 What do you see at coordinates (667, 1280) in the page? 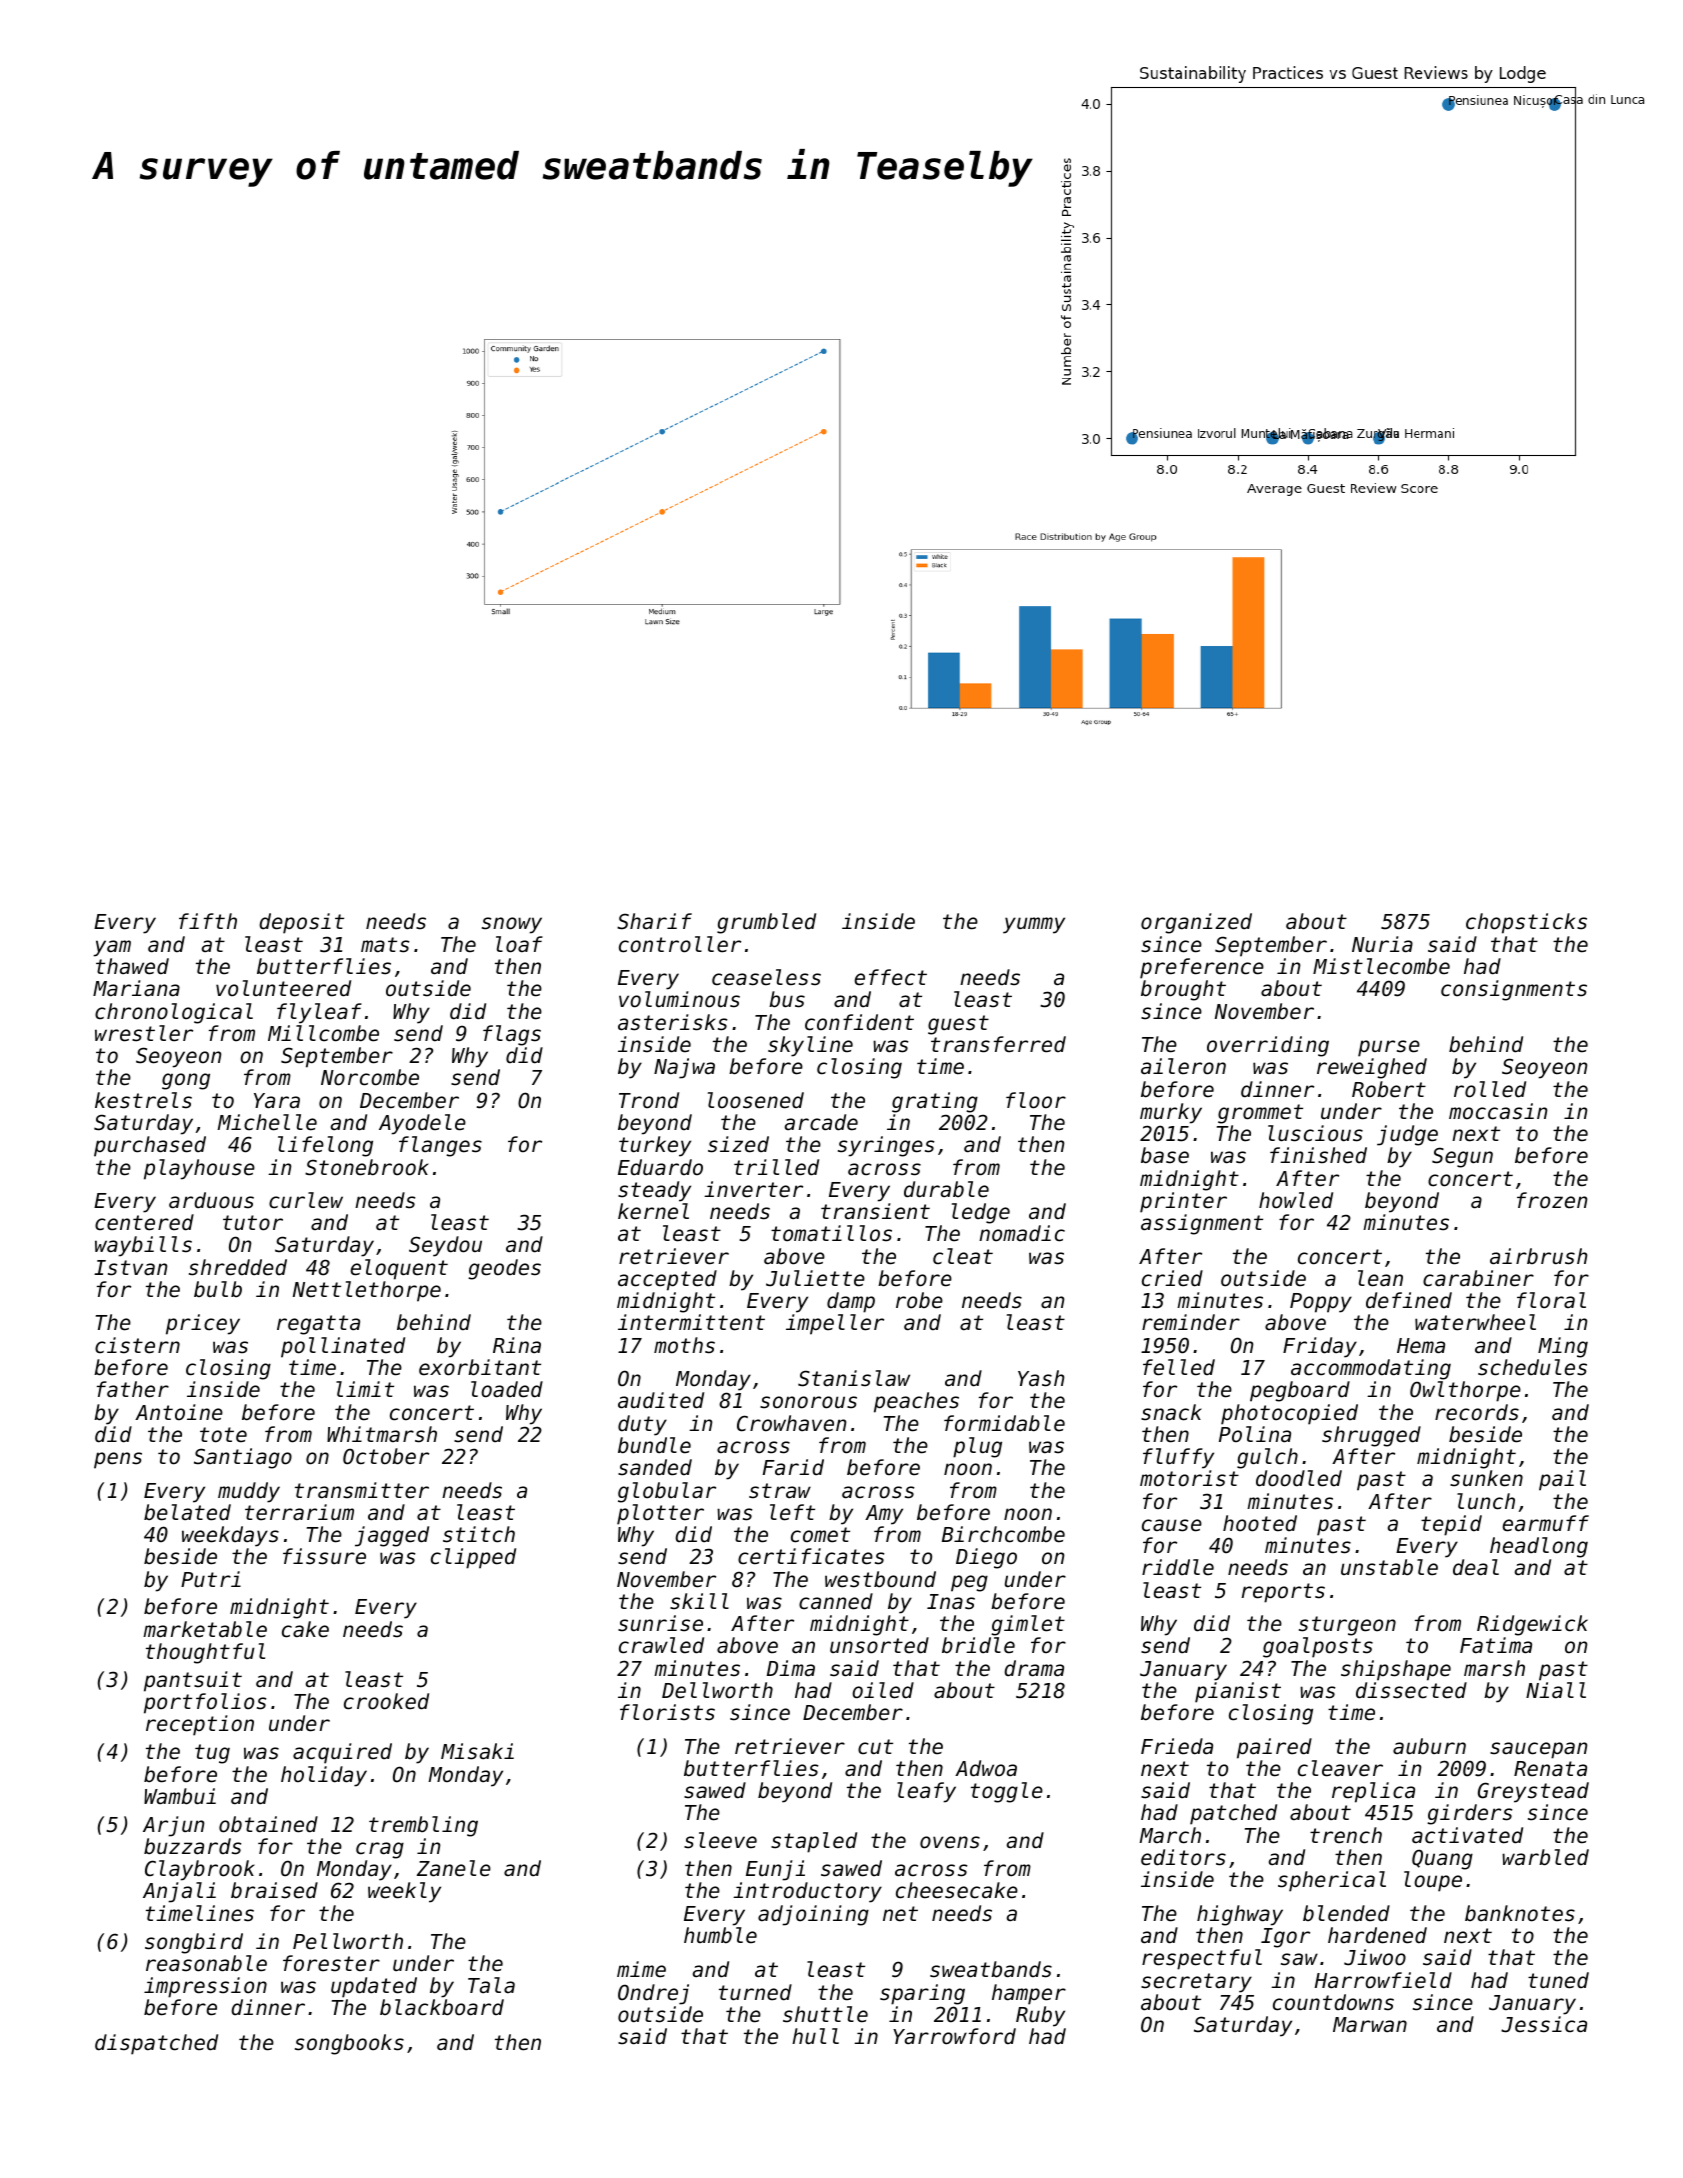
I see `accepted` at bounding box center [667, 1280].
